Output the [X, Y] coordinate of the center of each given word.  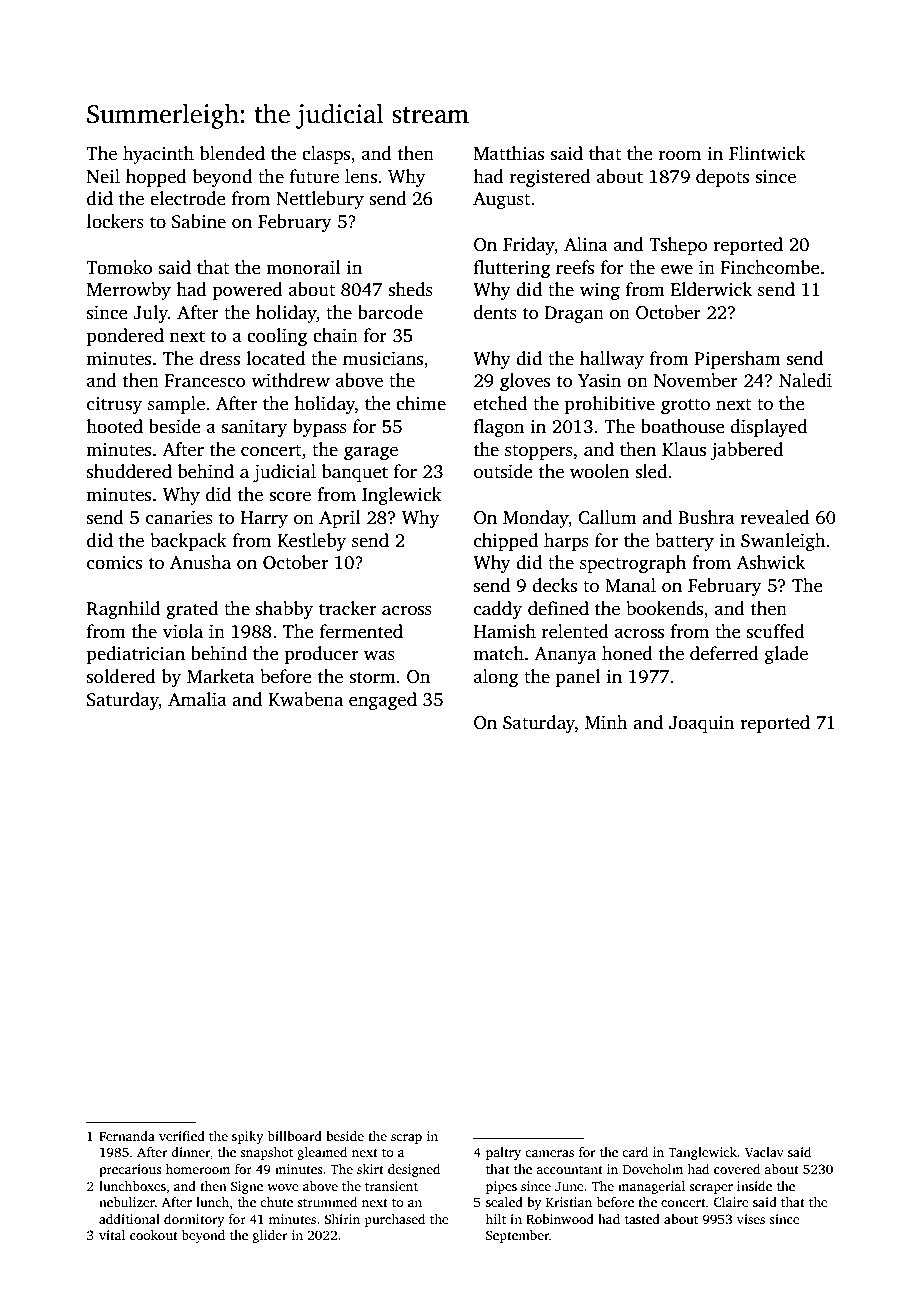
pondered [125, 337]
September [517, 1236]
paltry [503, 1153]
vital [112, 1235]
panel [578, 678]
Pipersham [737, 360]
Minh [606, 722]
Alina [586, 244]
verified [182, 1136]
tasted [642, 1219]
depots [722, 178]
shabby [284, 610]
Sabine [199, 221]
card [635, 1152]
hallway [612, 360]
